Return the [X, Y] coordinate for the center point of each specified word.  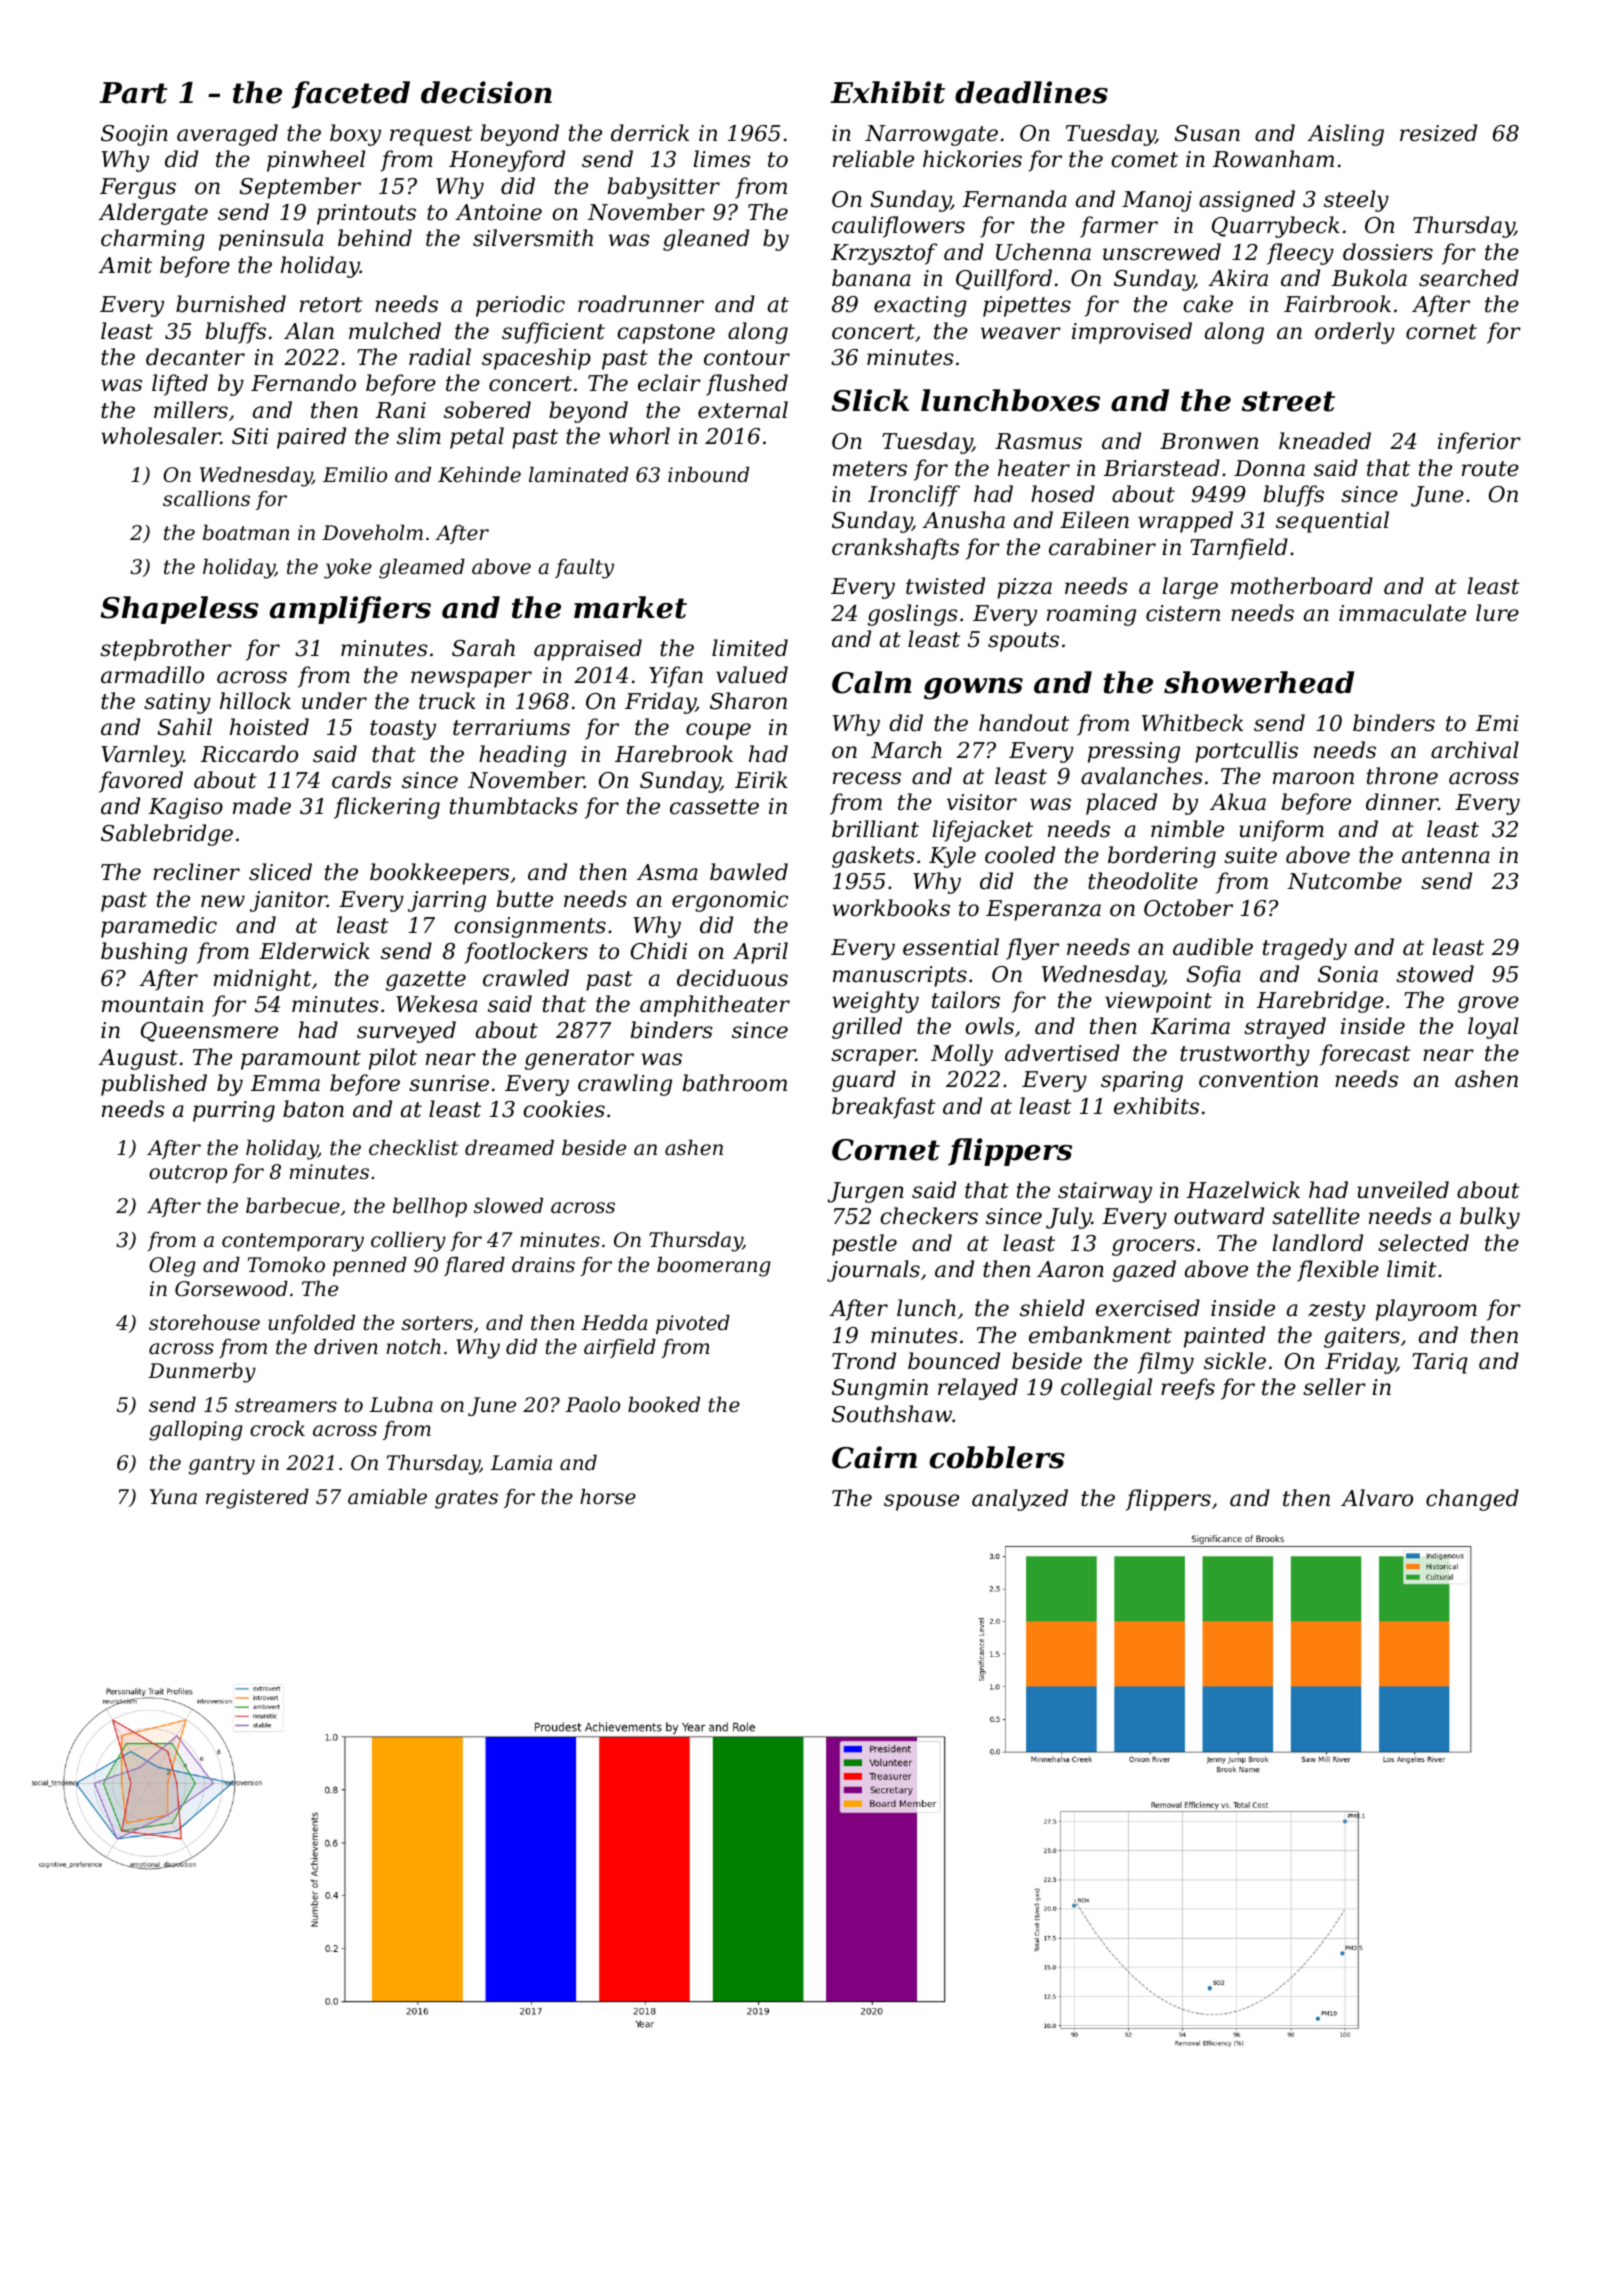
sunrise [449, 1083]
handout [1024, 723]
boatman [246, 533]
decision [486, 92]
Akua [1238, 802]
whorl [639, 436]
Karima [1190, 1026]
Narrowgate [931, 135]
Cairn [874, 1457]
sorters [437, 1323]
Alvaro [1377, 1498]
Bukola [1369, 278]
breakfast [884, 1108]
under [334, 701]
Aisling [1345, 135]
